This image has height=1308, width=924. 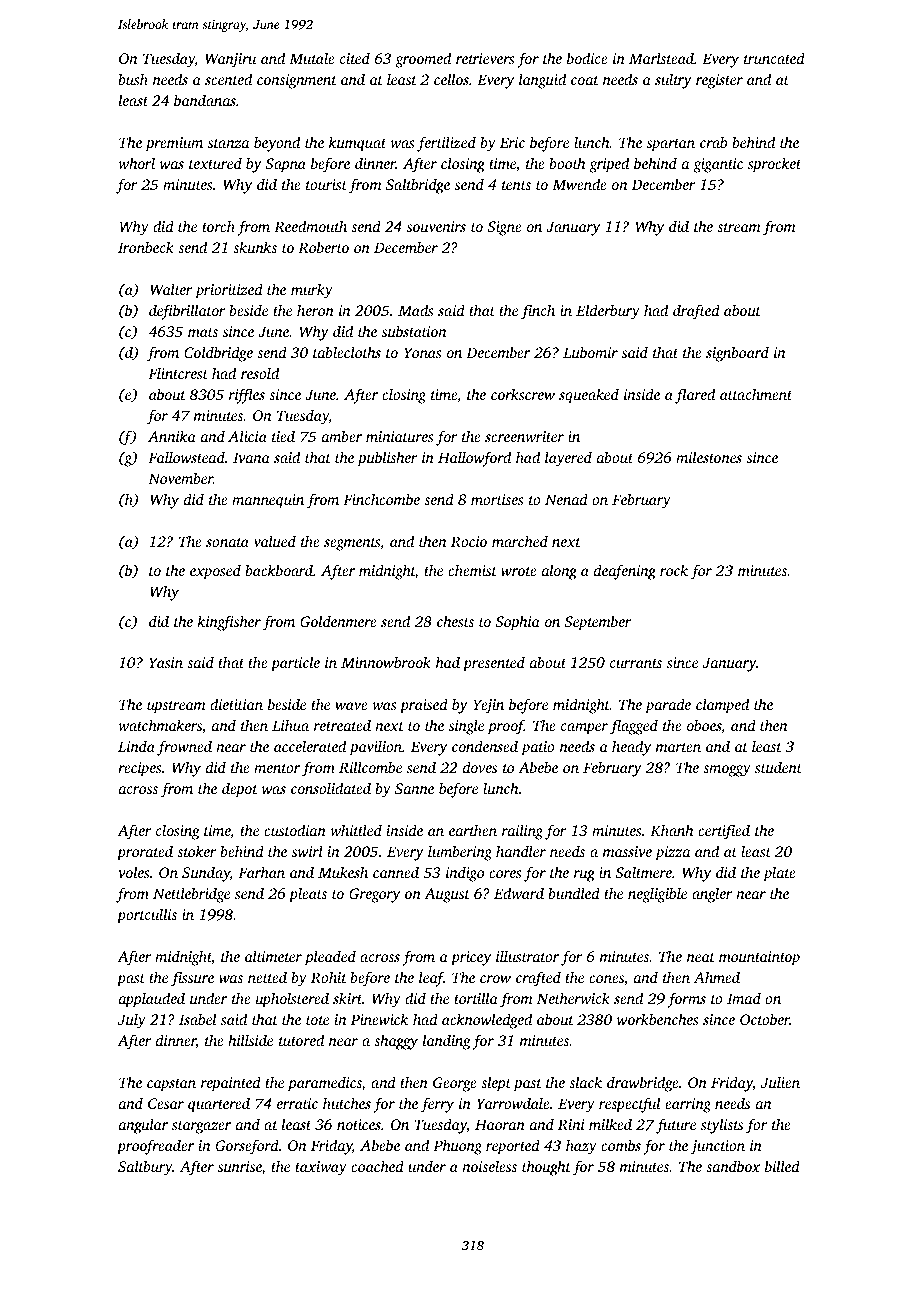 What do you see at coordinates (236, 704) in the image?
I see `dietitian` at bounding box center [236, 704].
